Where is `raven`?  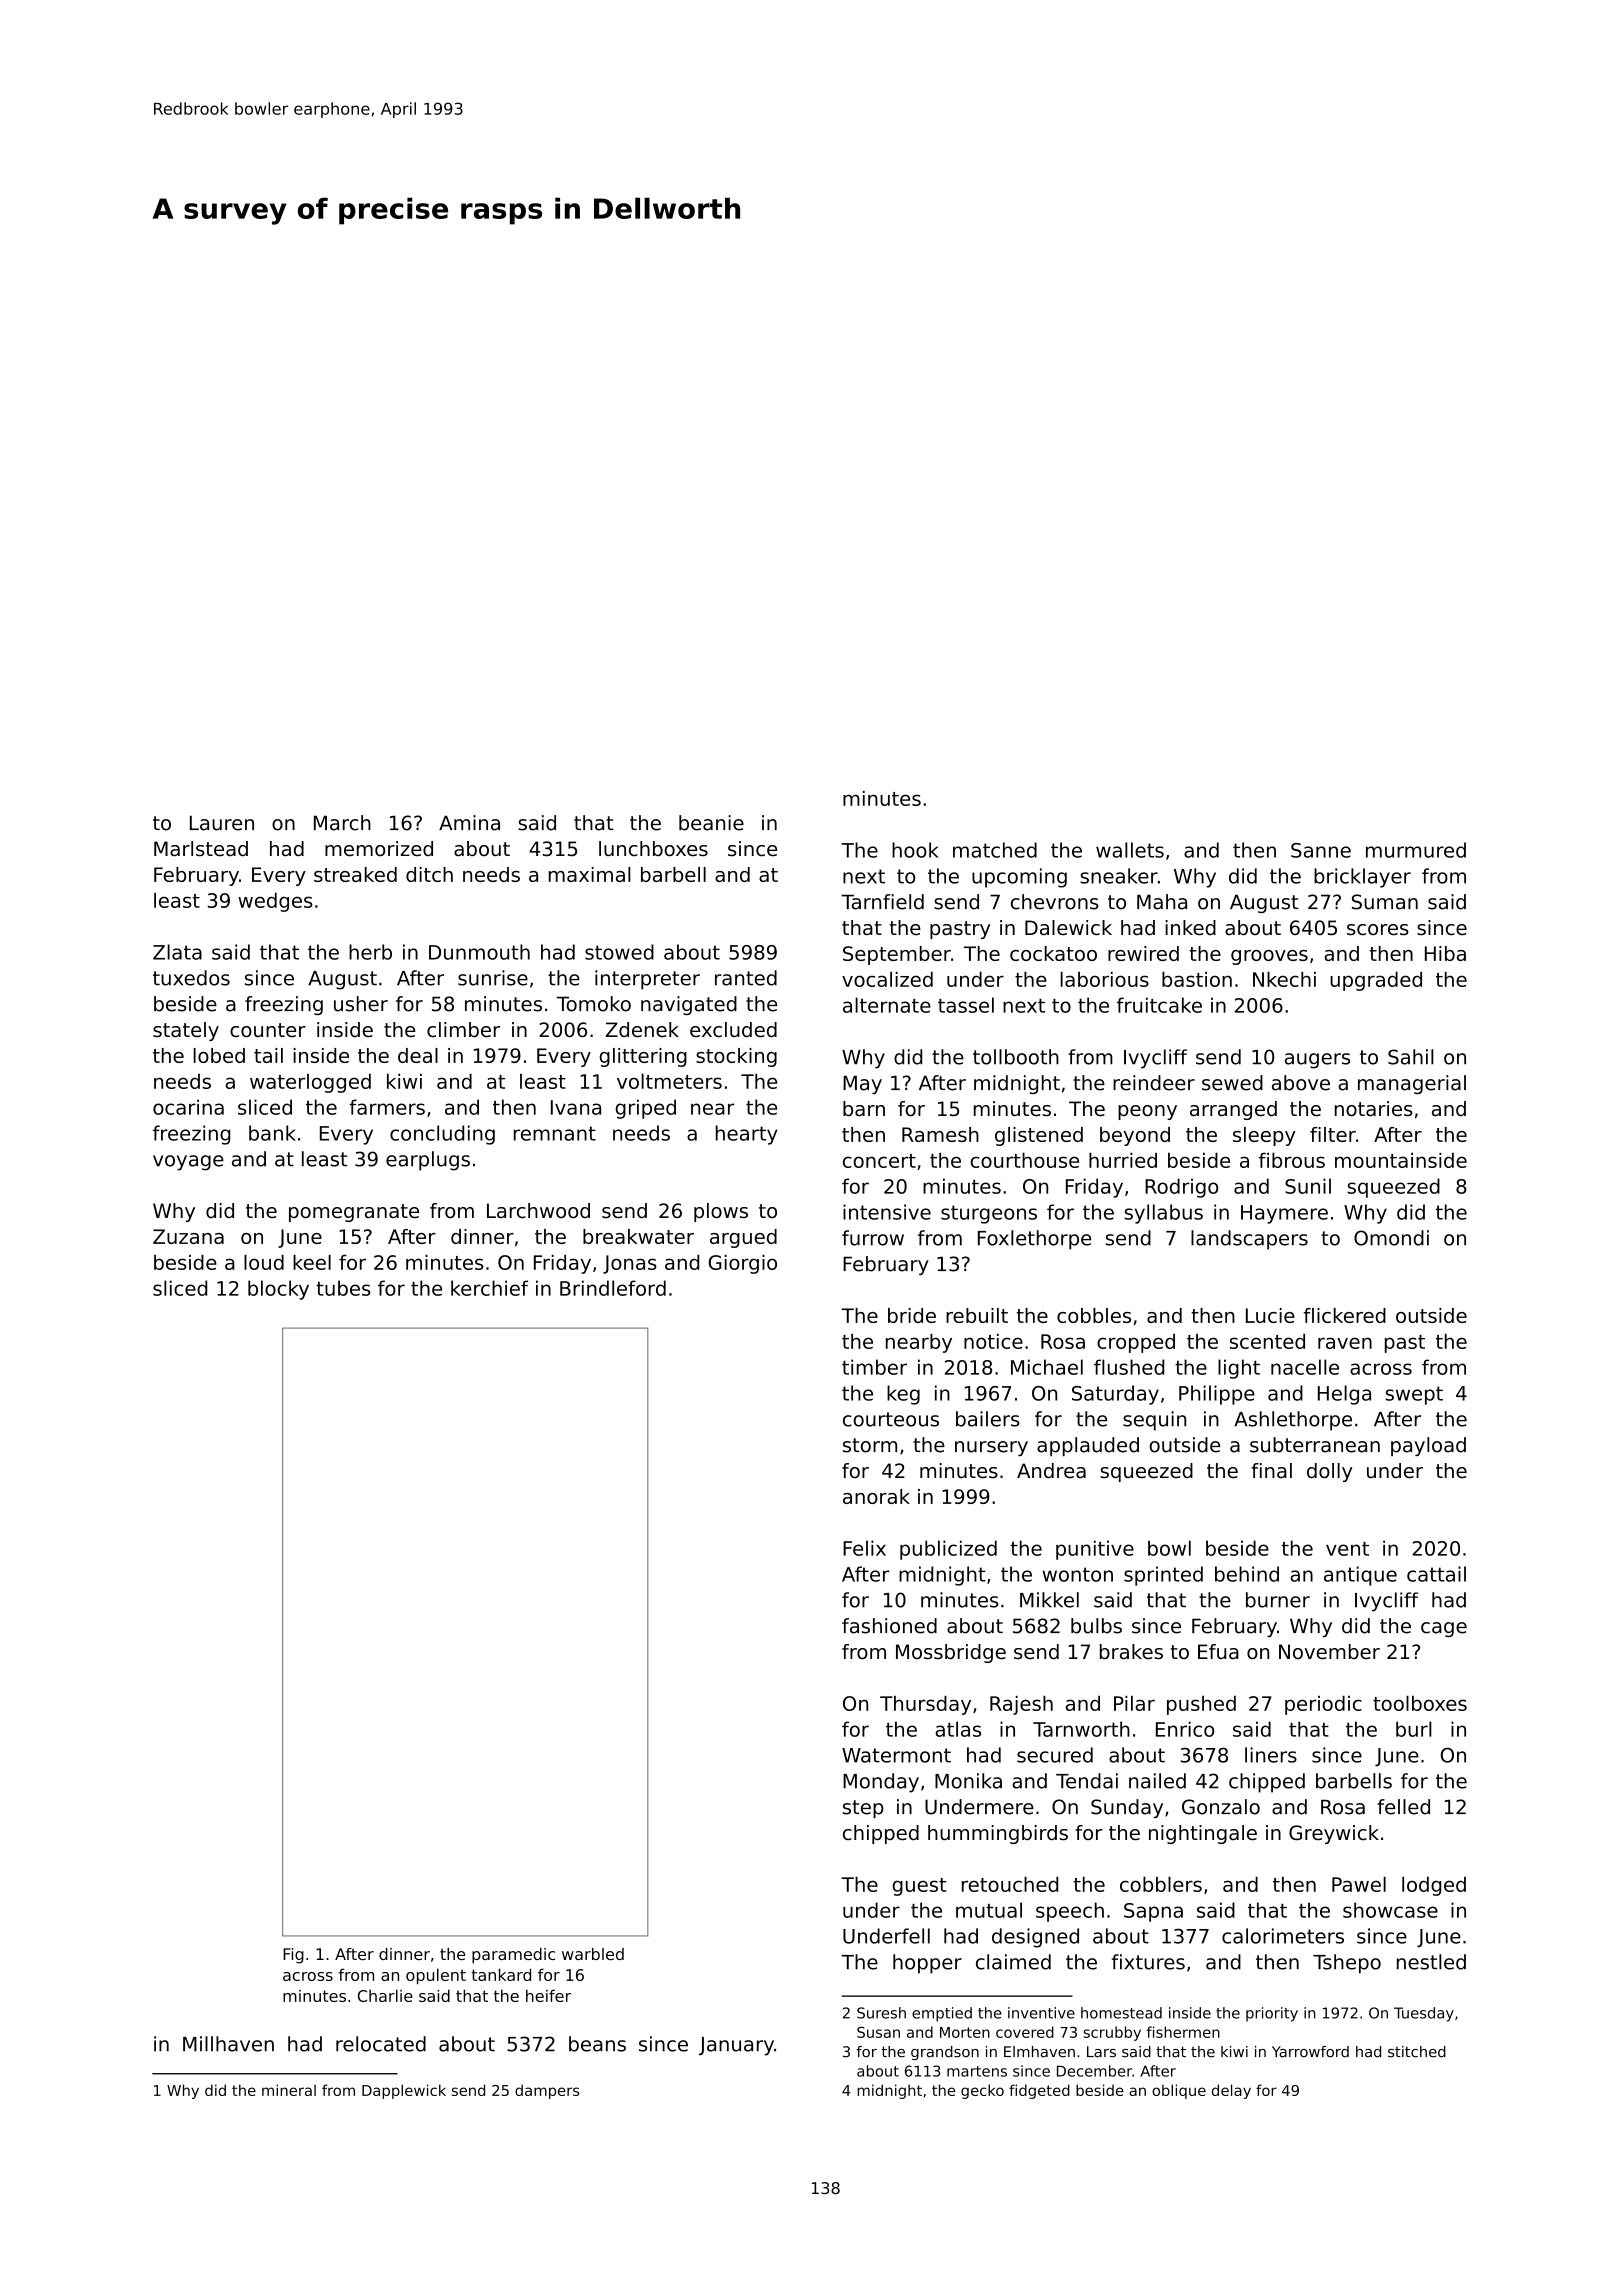
raven is located at coordinates (1345, 1343).
